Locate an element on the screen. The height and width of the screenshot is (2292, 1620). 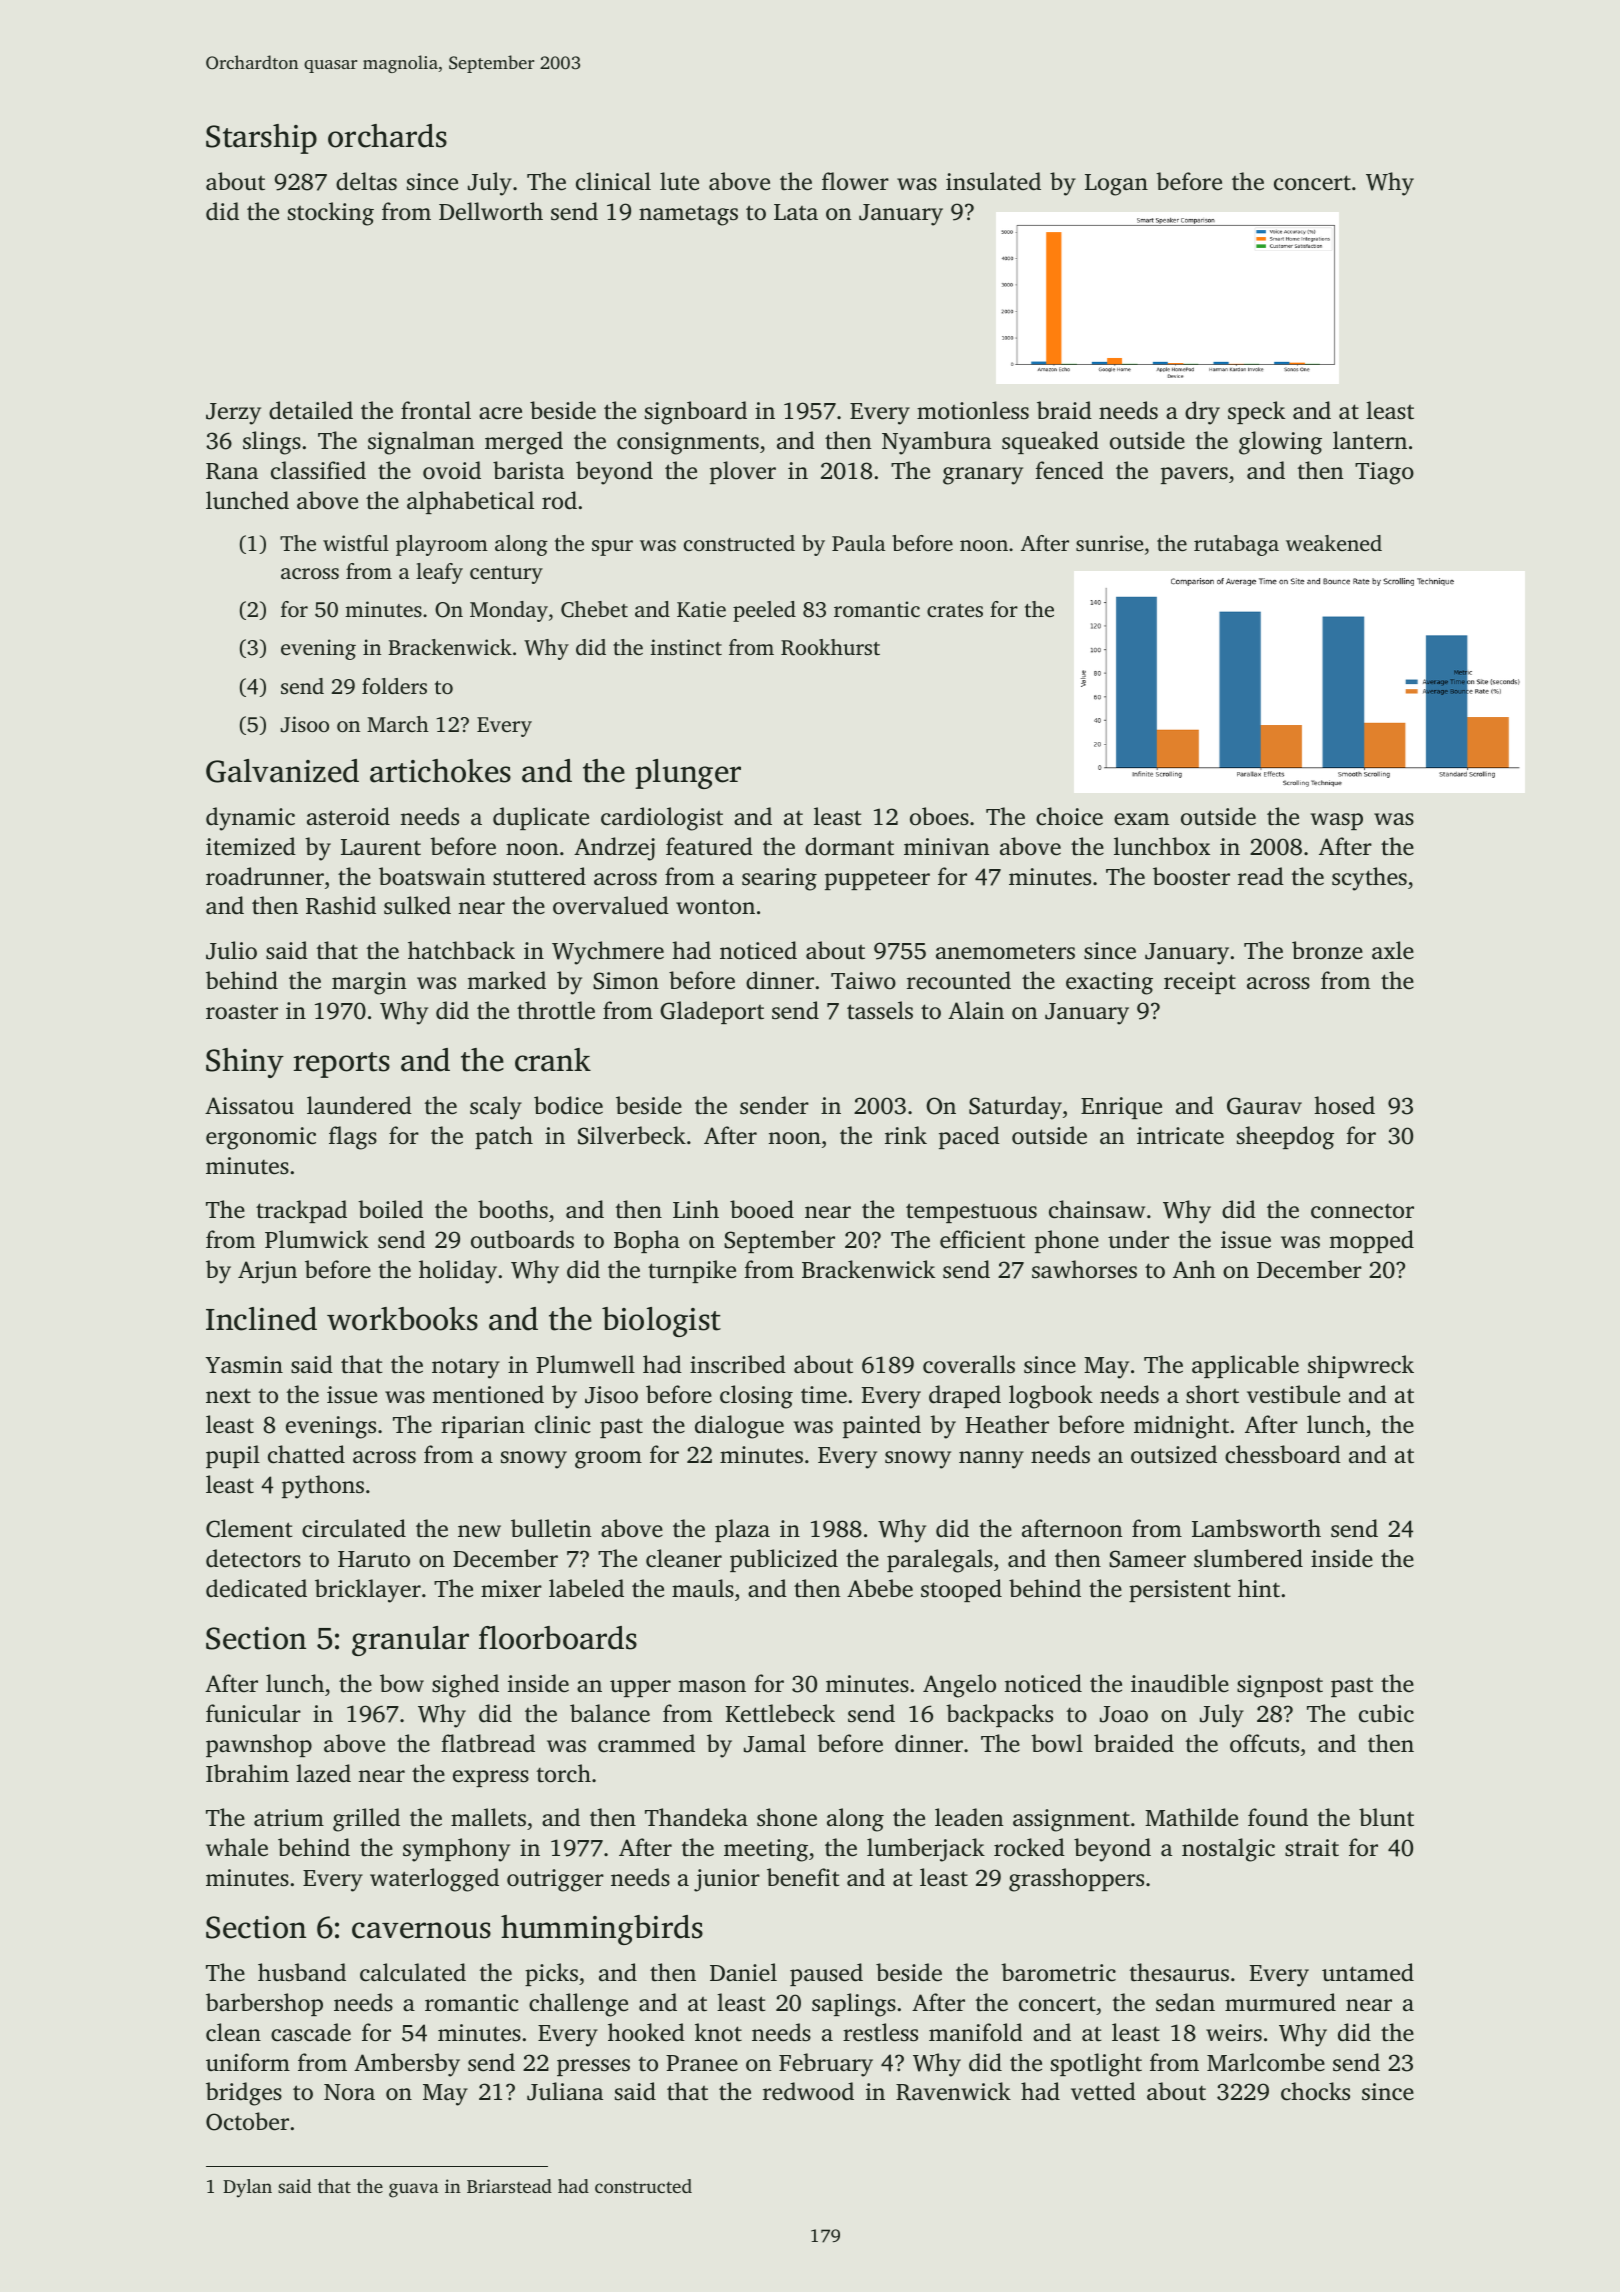
wonton is located at coordinates (715, 907).
